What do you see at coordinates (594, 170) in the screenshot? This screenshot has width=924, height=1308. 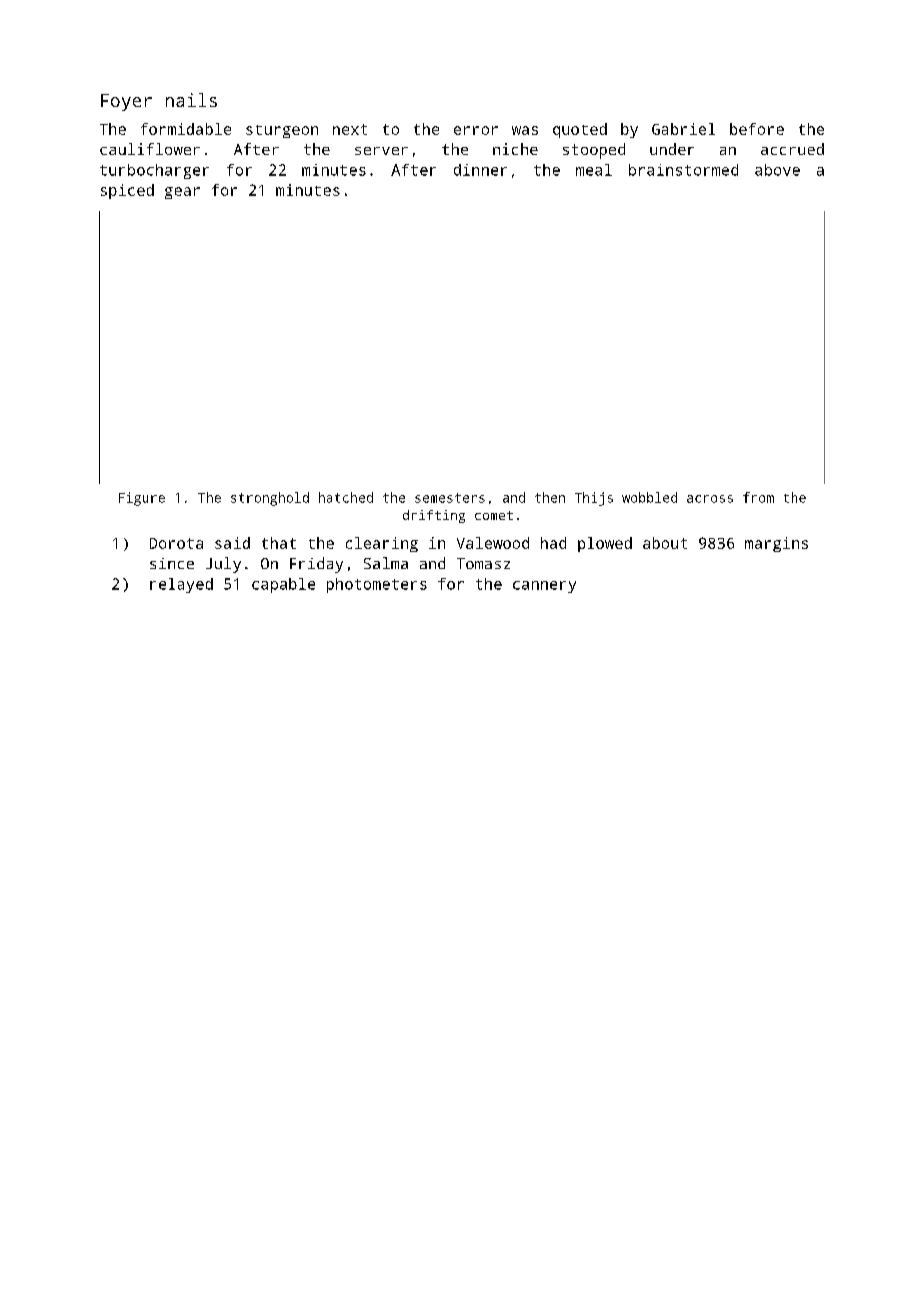 I see `meal` at bounding box center [594, 170].
